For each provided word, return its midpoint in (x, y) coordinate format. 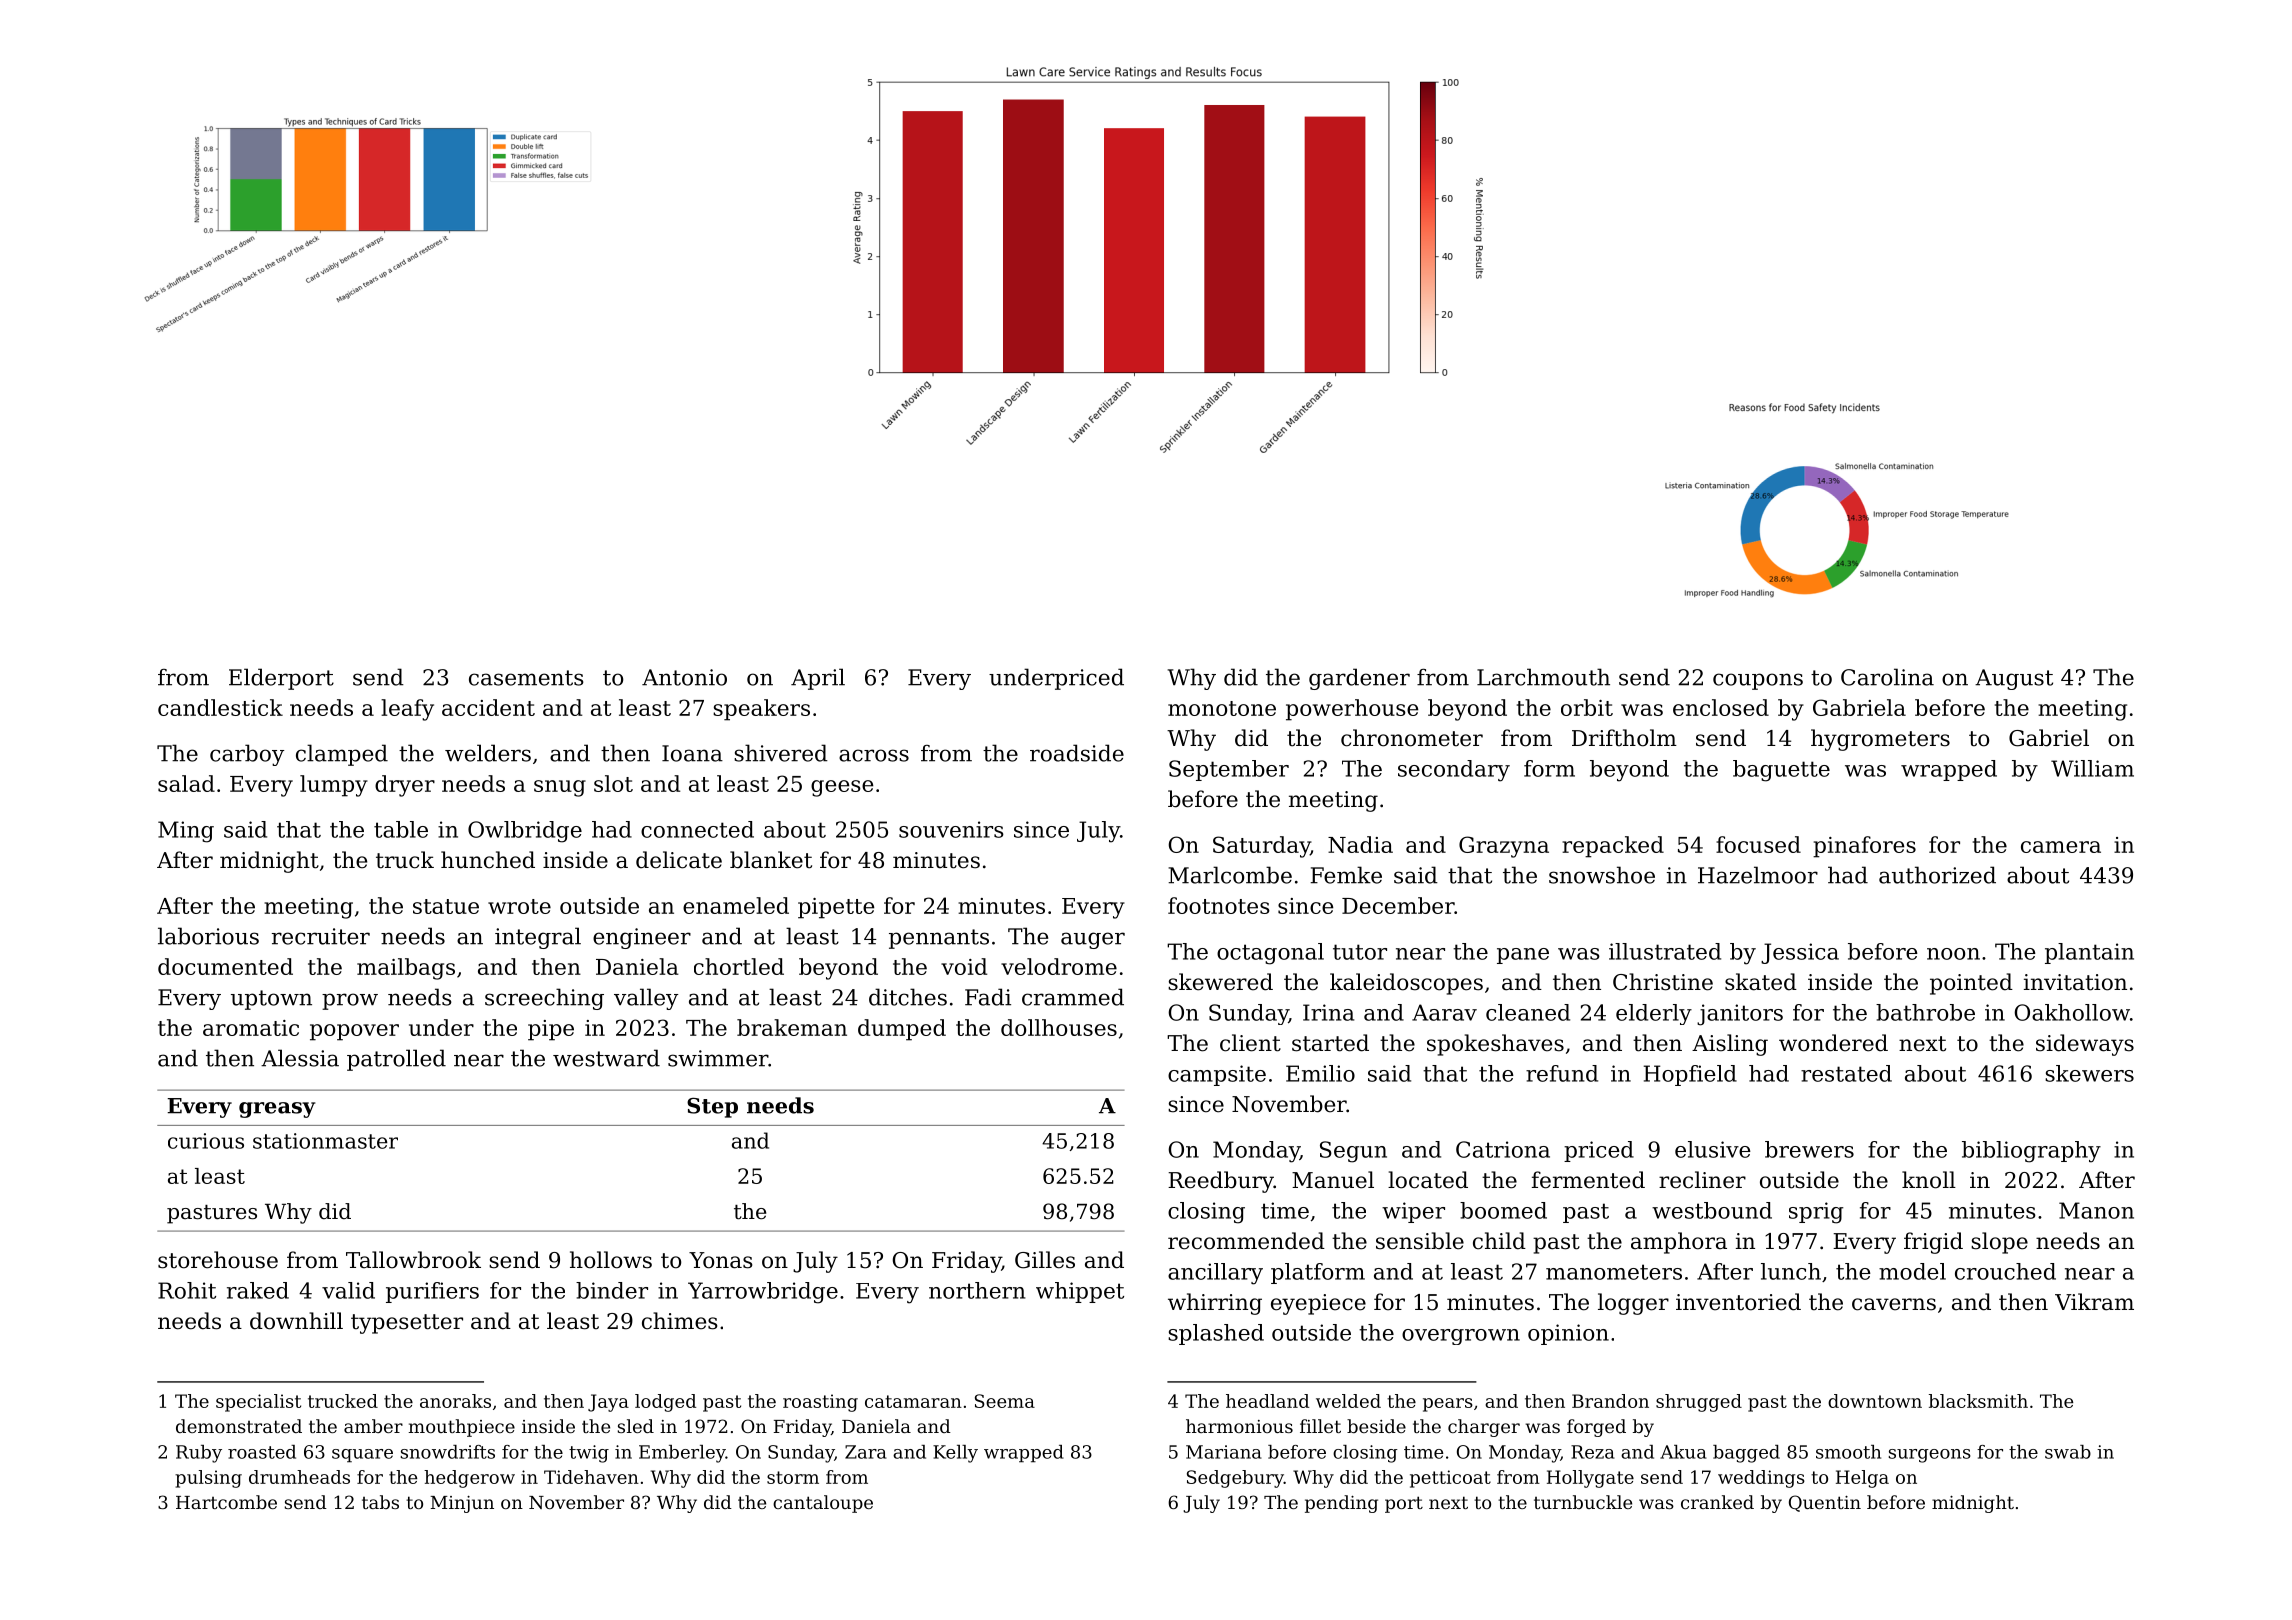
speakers (761, 710)
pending (1341, 1504)
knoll (1929, 1180)
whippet (1080, 1292)
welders (488, 753)
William (2092, 768)
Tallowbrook (413, 1260)
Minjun (462, 1504)
